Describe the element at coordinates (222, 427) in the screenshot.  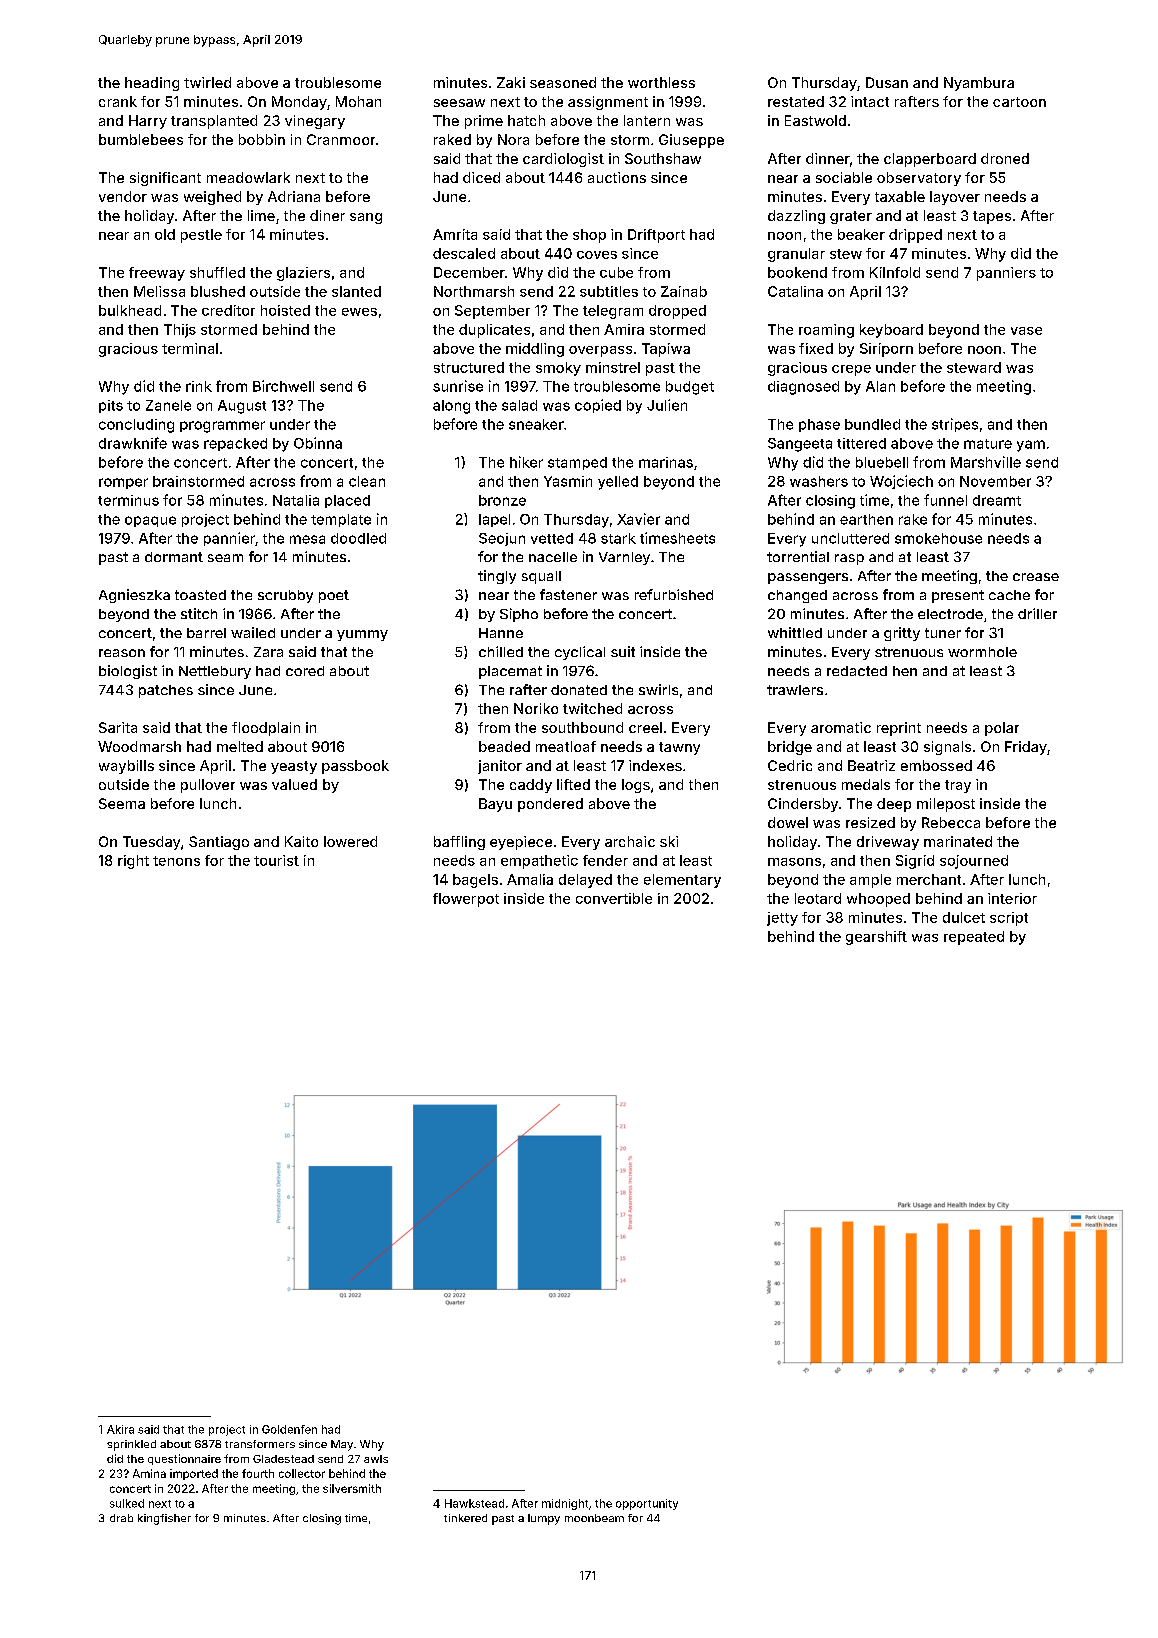
I see `programmer` at that location.
